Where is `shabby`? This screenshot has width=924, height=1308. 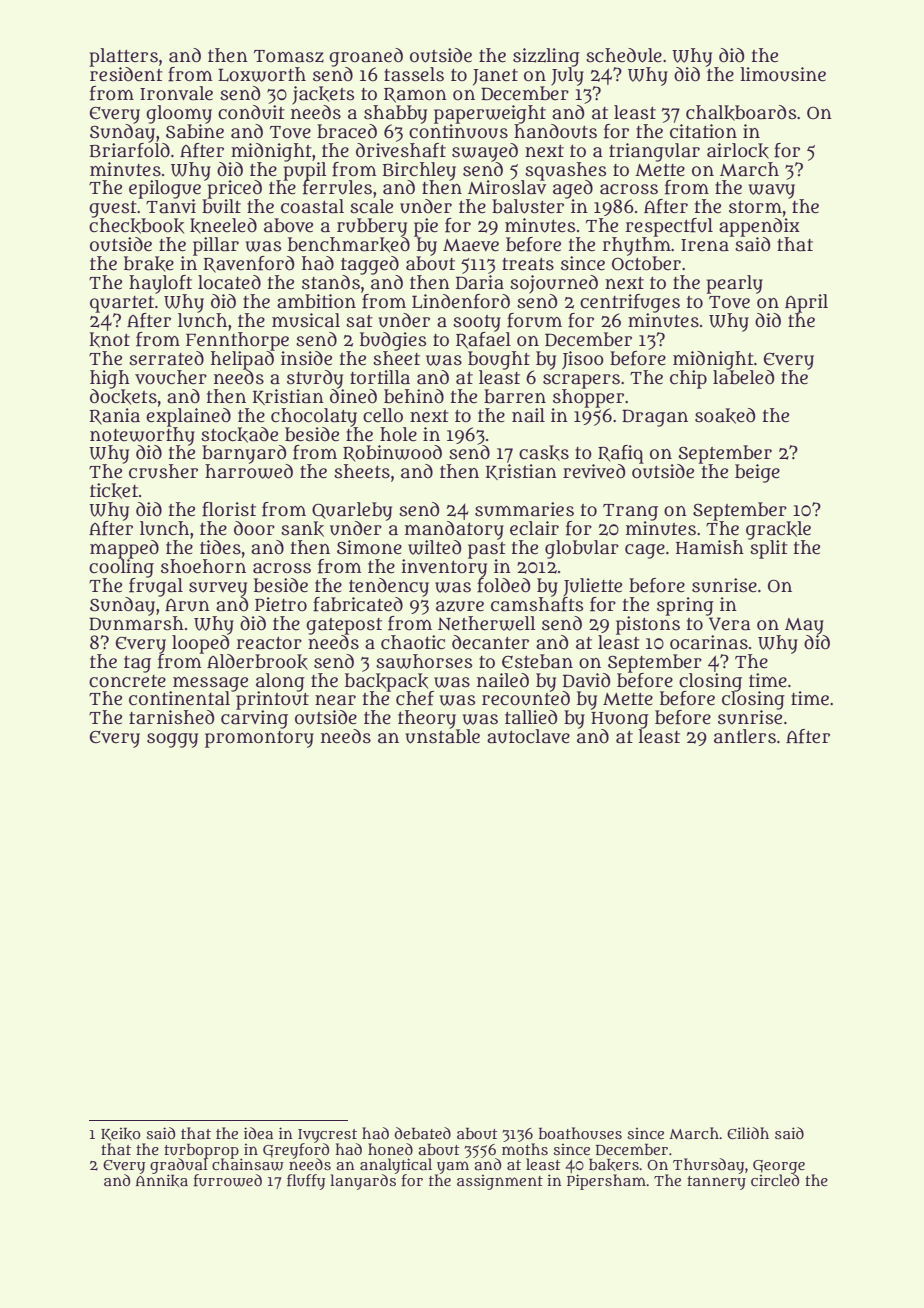 shabby is located at coordinates (395, 114).
